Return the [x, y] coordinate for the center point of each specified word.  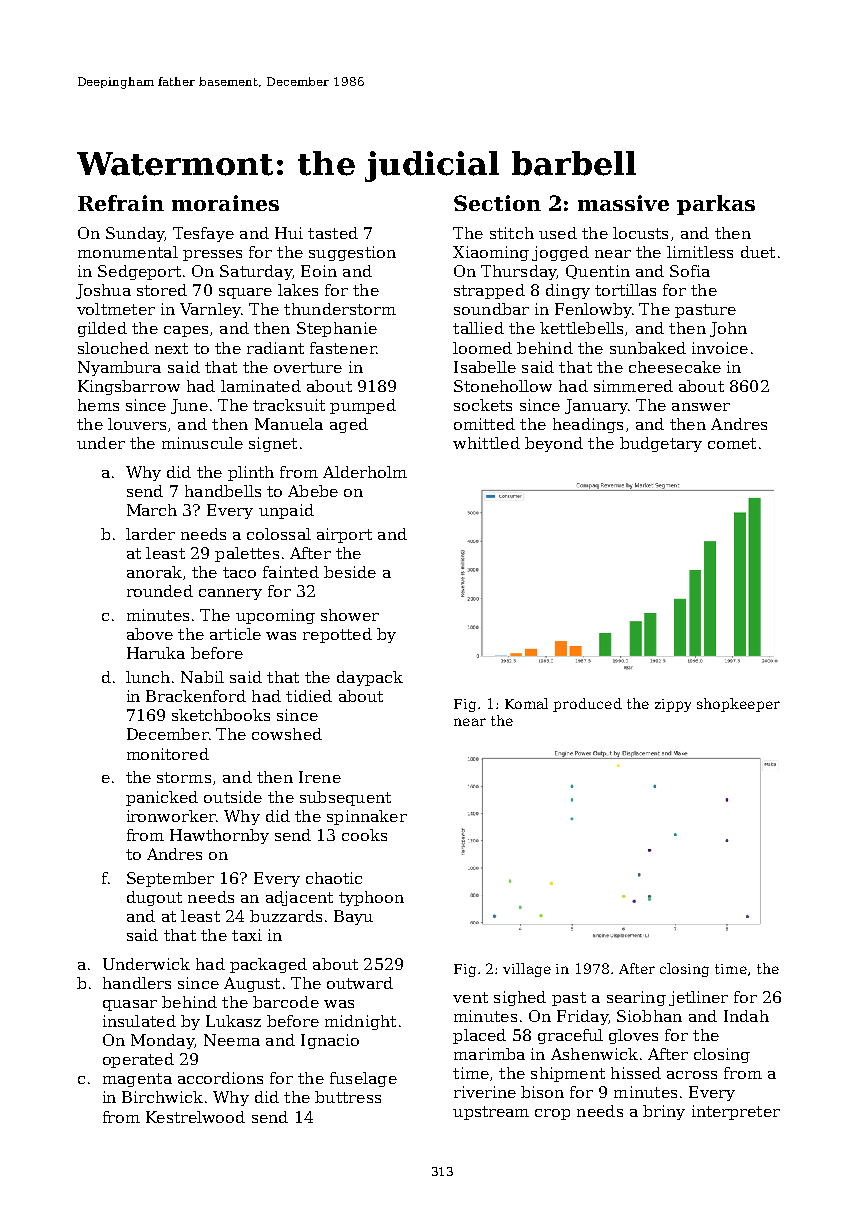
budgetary [661, 444]
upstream [491, 1113]
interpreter [736, 1112]
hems [98, 405]
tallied [478, 328]
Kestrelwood [195, 1117]
